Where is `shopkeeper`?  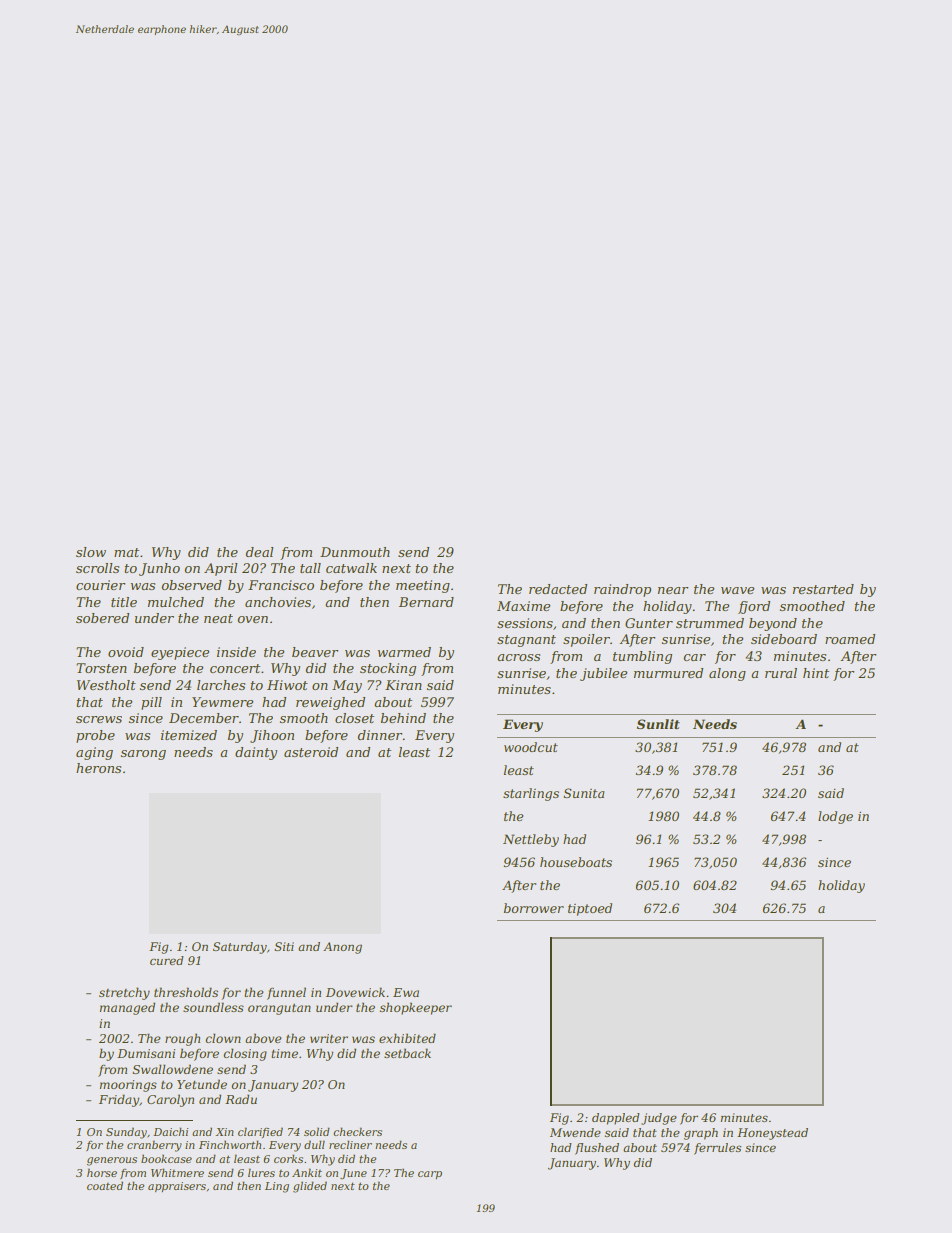
shopkeeper is located at coordinates (416, 1008).
